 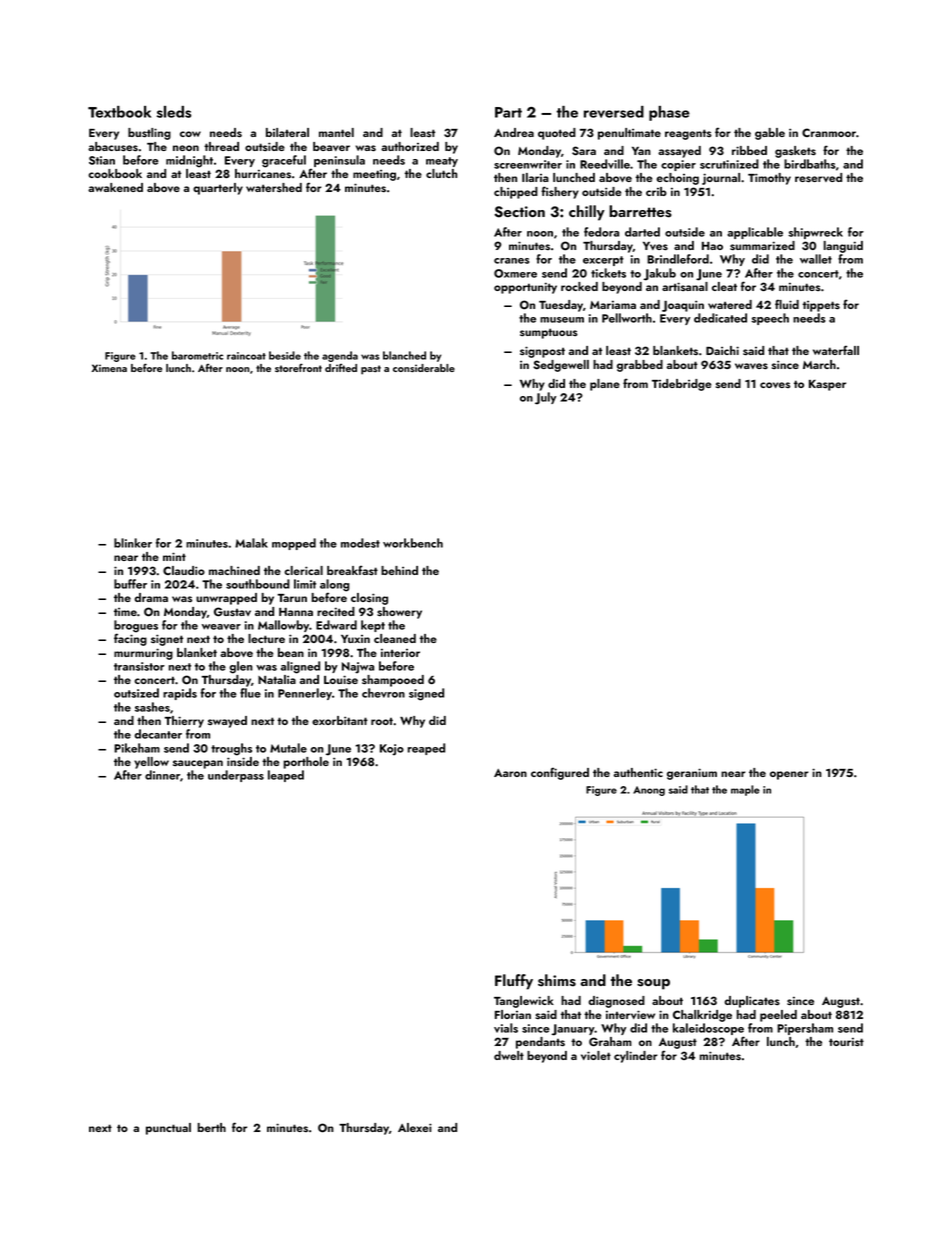 What do you see at coordinates (168, 1129) in the screenshot?
I see `punctual` at bounding box center [168, 1129].
